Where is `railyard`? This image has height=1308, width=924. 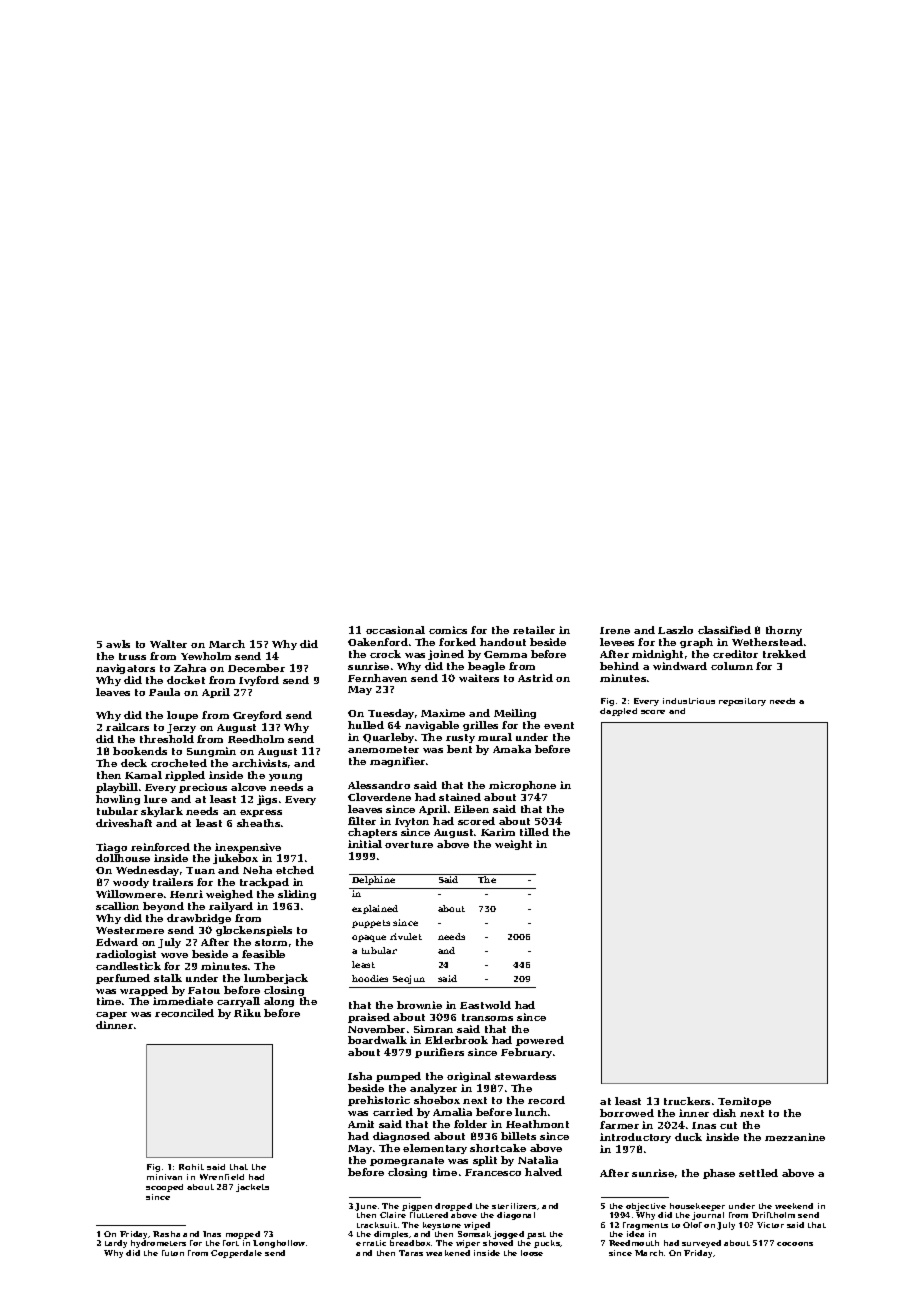 railyard is located at coordinates (231, 907).
